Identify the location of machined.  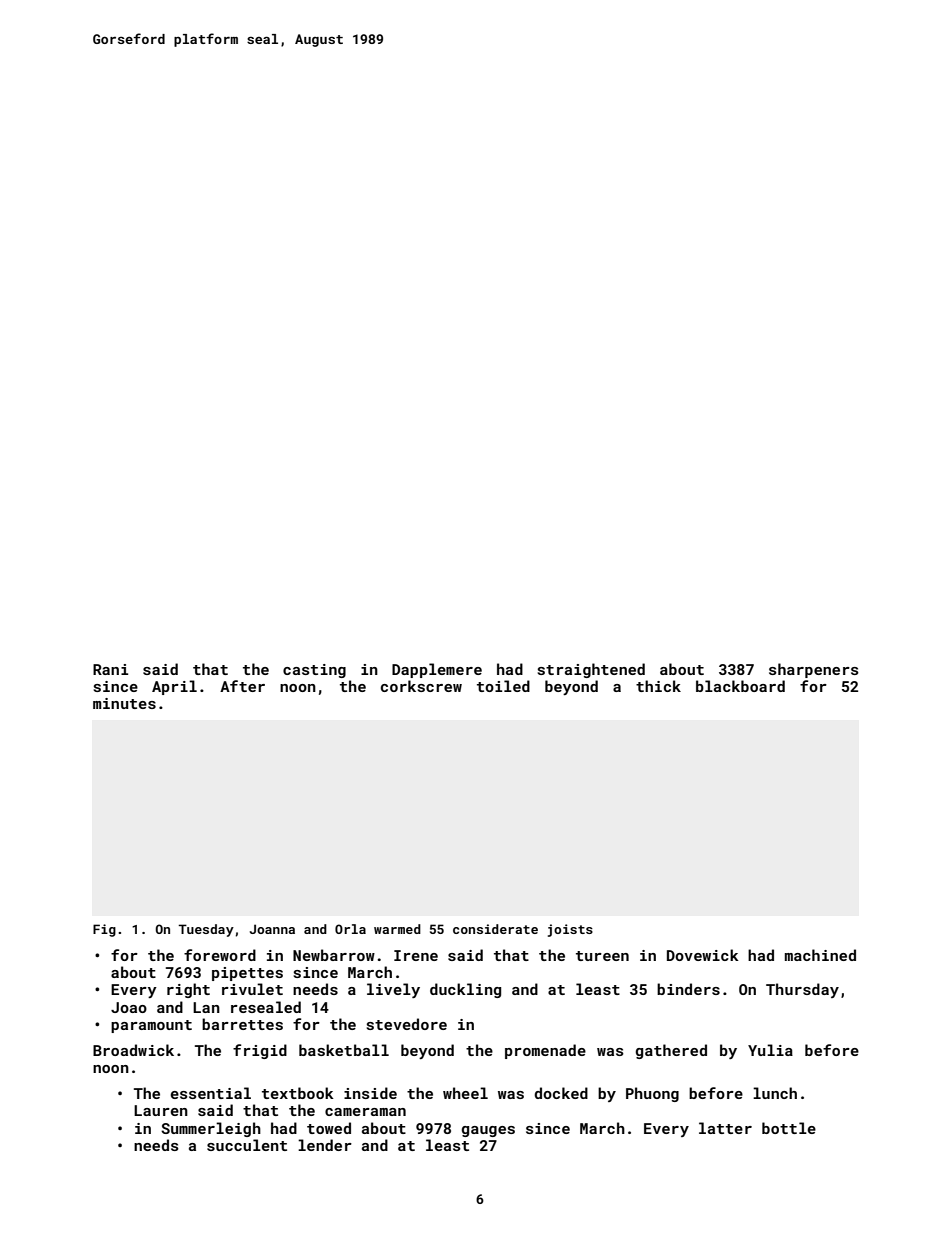
(820, 955).
